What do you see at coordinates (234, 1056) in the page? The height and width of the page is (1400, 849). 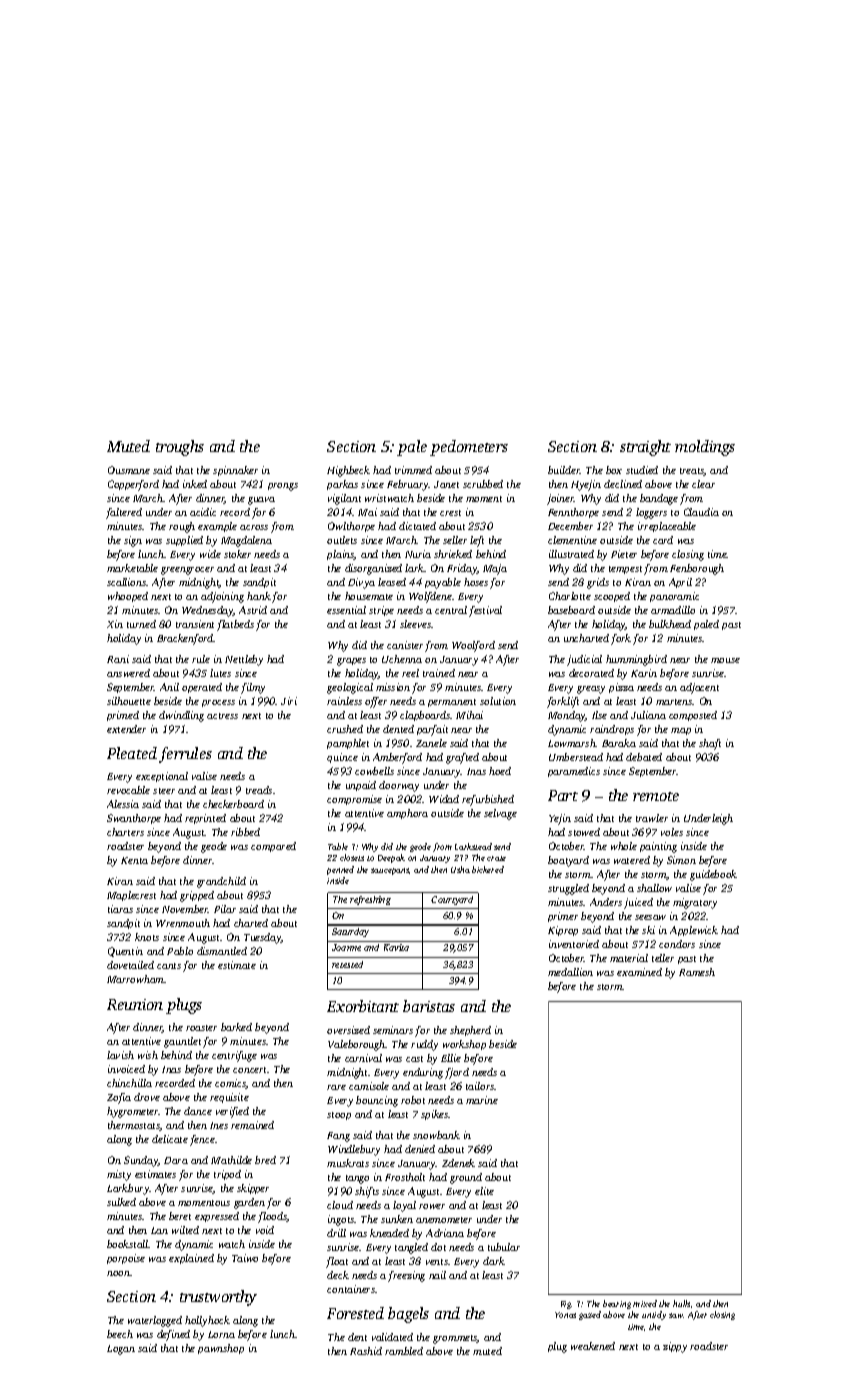 I see `centrifuge` at bounding box center [234, 1056].
